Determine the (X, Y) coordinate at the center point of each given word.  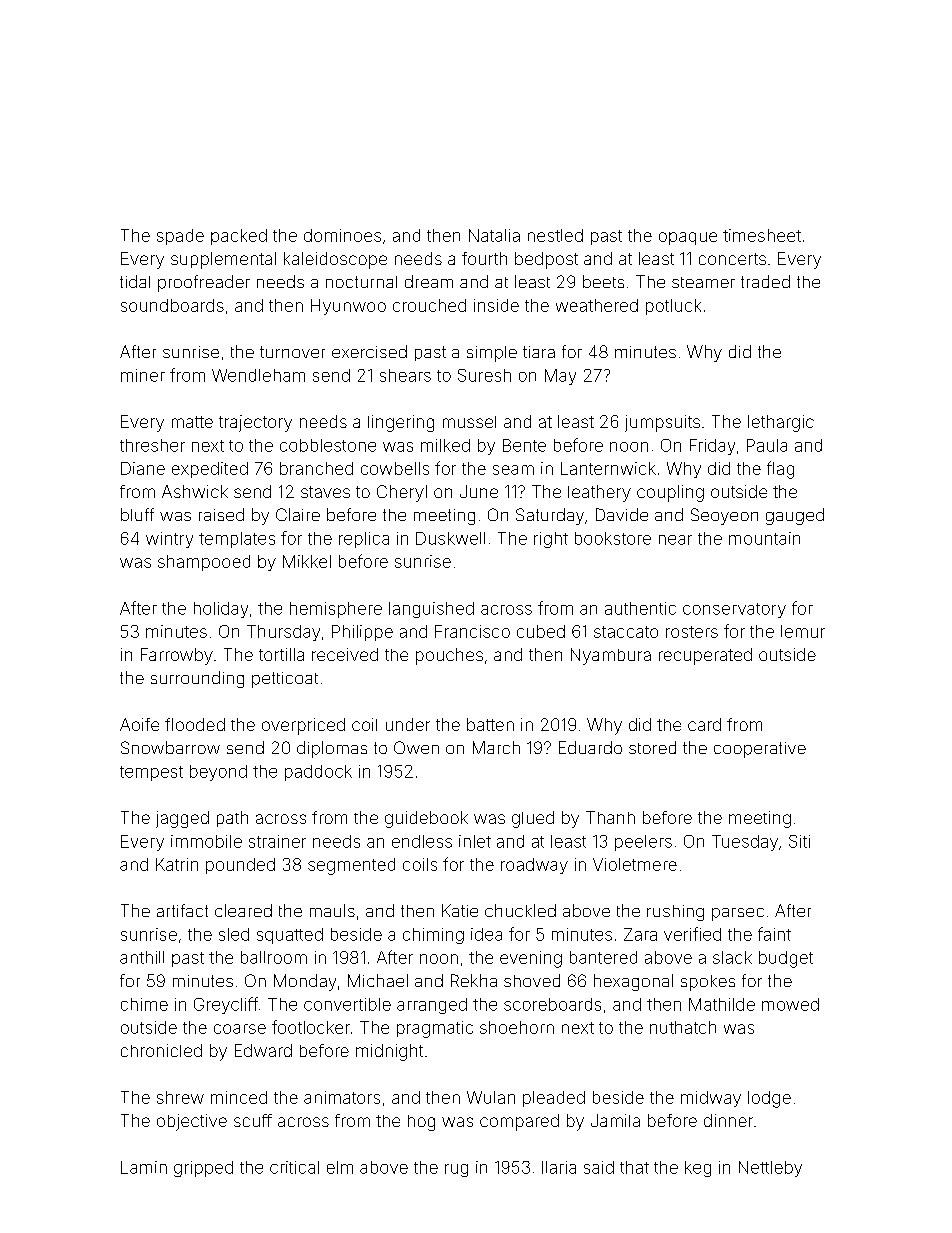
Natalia (494, 235)
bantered (603, 957)
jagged (182, 819)
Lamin (144, 1167)
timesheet (762, 235)
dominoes (342, 235)
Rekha (474, 980)
